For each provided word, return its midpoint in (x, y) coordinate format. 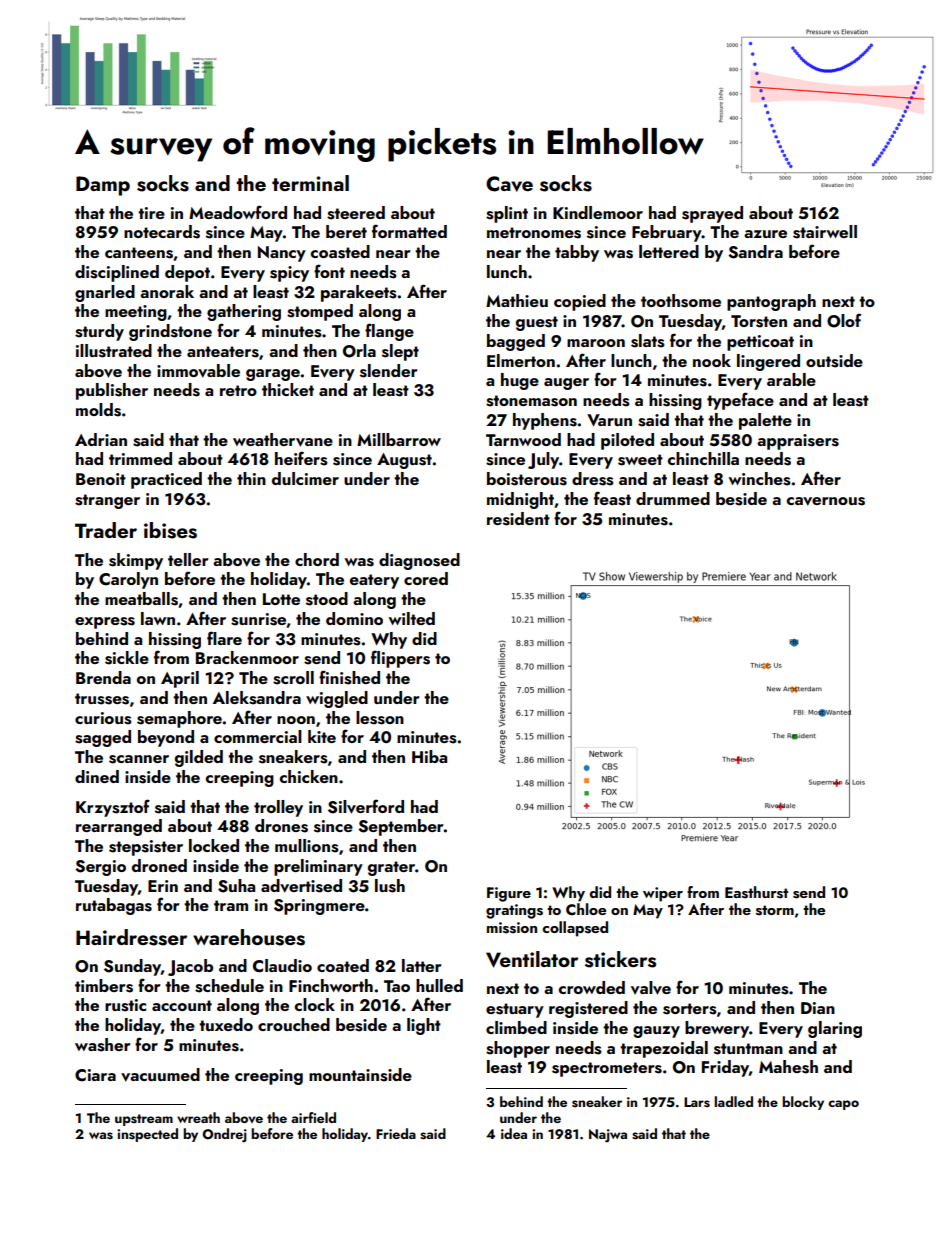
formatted (409, 231)
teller (188, 559)
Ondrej (224, 1135)
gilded (199, 758)
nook (712, 360)
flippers (400, 659)
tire (151, 213)
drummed (673, 498)
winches (759, 479)
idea (514, 1133)
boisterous (527, 479)
